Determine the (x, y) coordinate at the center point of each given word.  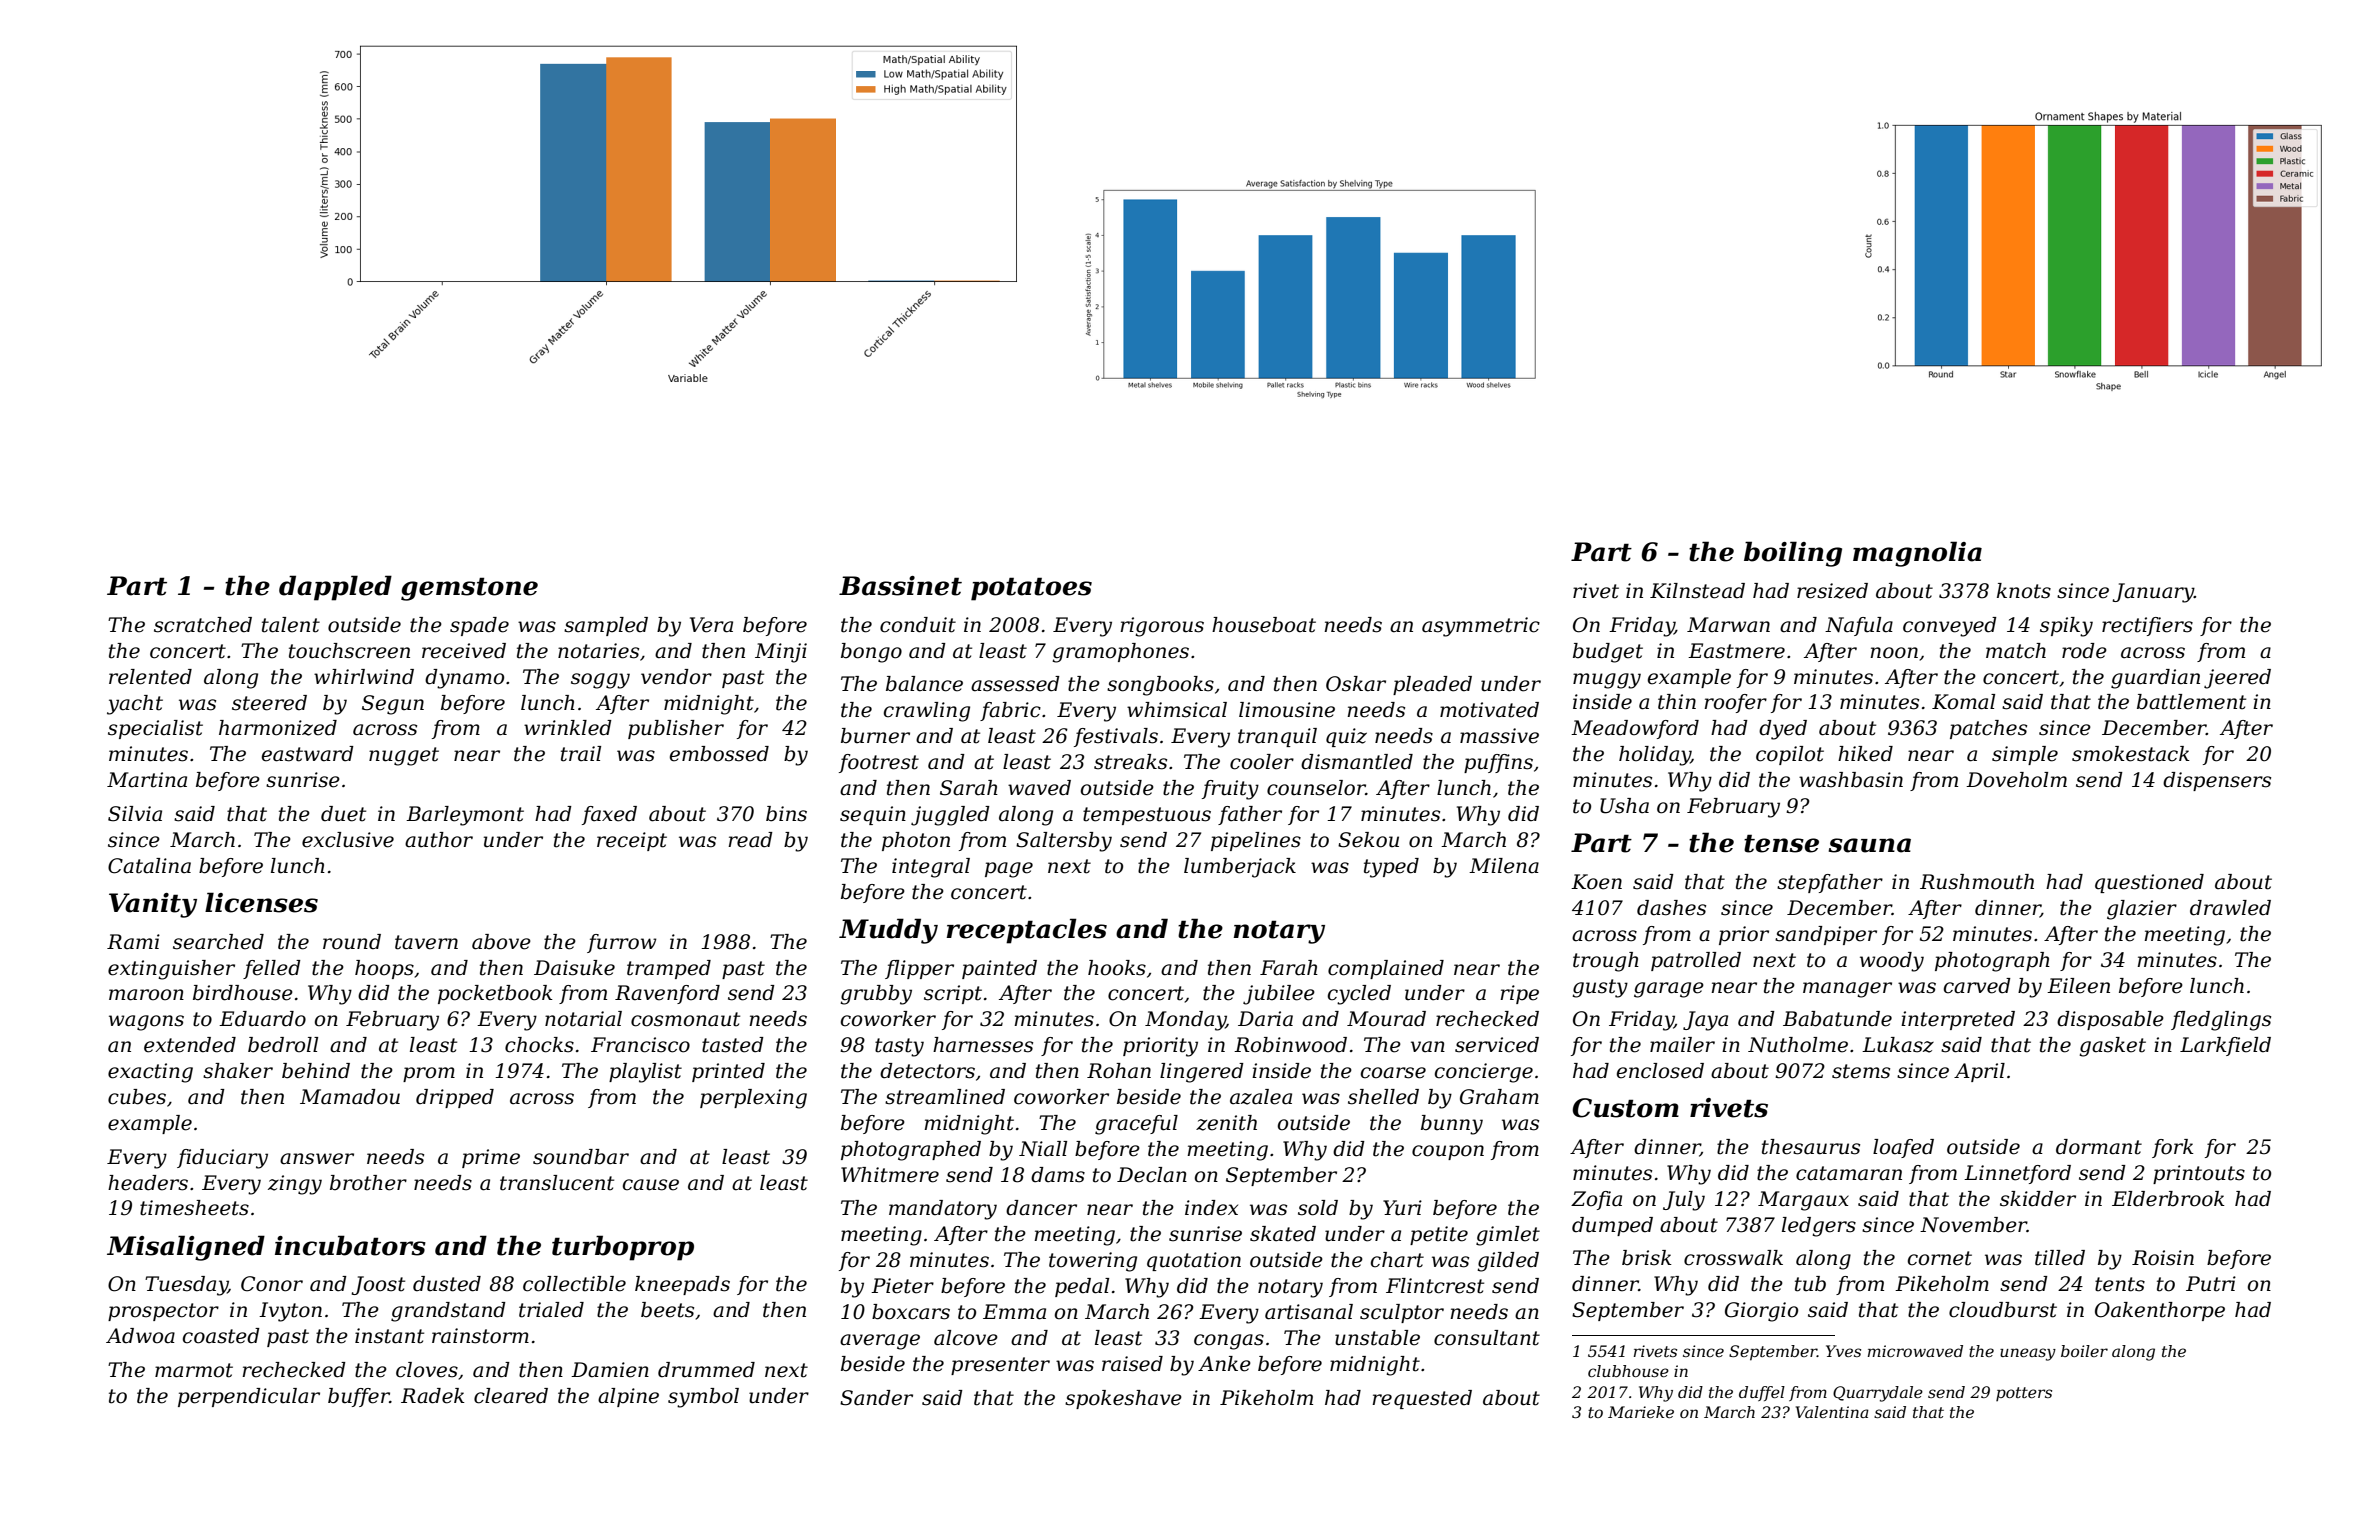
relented (150, 677)
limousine (1287, 710)
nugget (404, 756)
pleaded (1432, 685)
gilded (1508, 1262)
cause (651, 1185)
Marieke (1641, 1412)
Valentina (1832, 1412)
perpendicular (249, 1397)
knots (2024, 591)
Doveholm (2016, 780)
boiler (2084, 1351)
